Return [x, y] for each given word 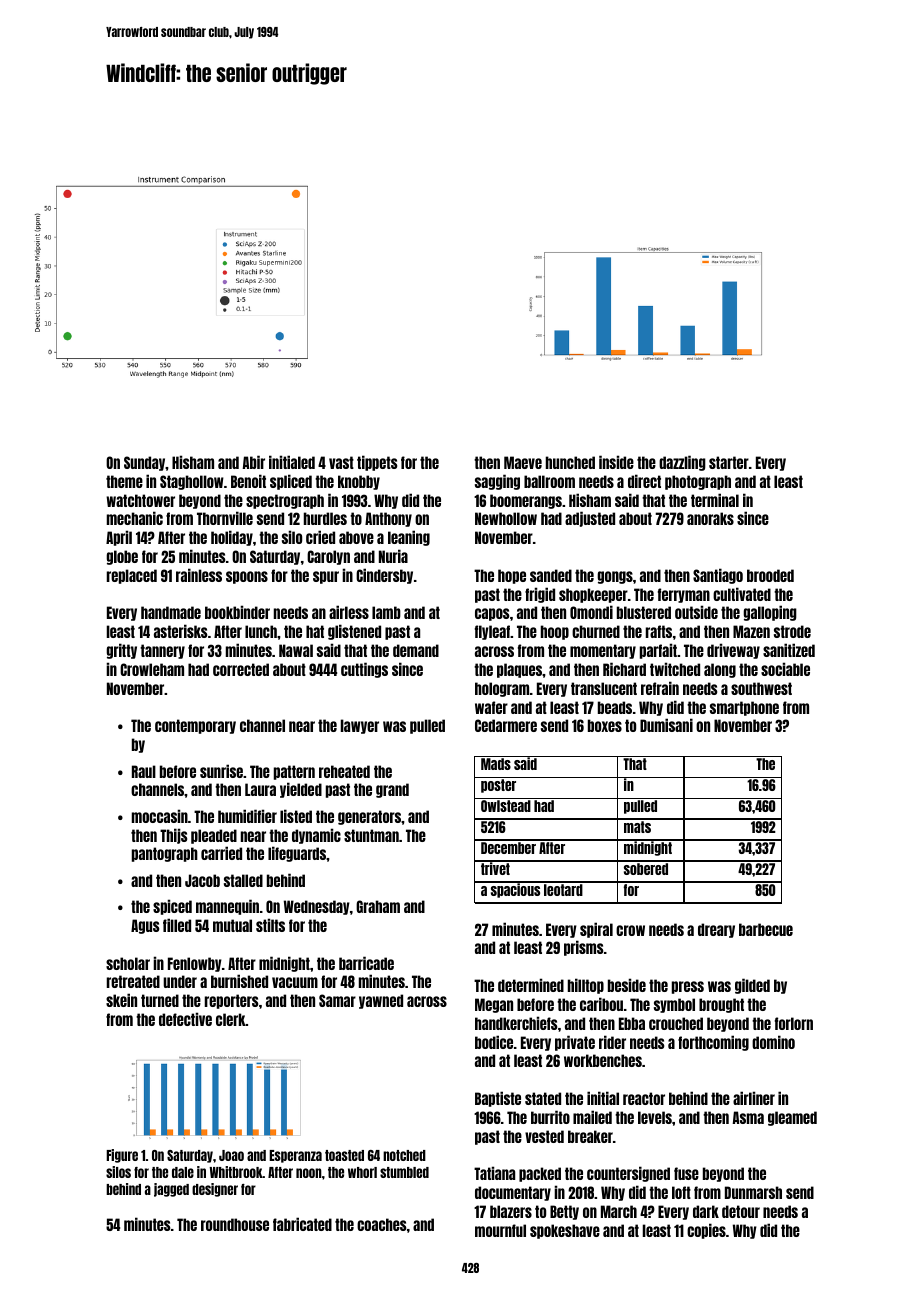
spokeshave [565, 1231]
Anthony [388, 519]
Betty [564, 1212]
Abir [253, 462]
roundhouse [235, 1224]
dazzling [682, 463]
